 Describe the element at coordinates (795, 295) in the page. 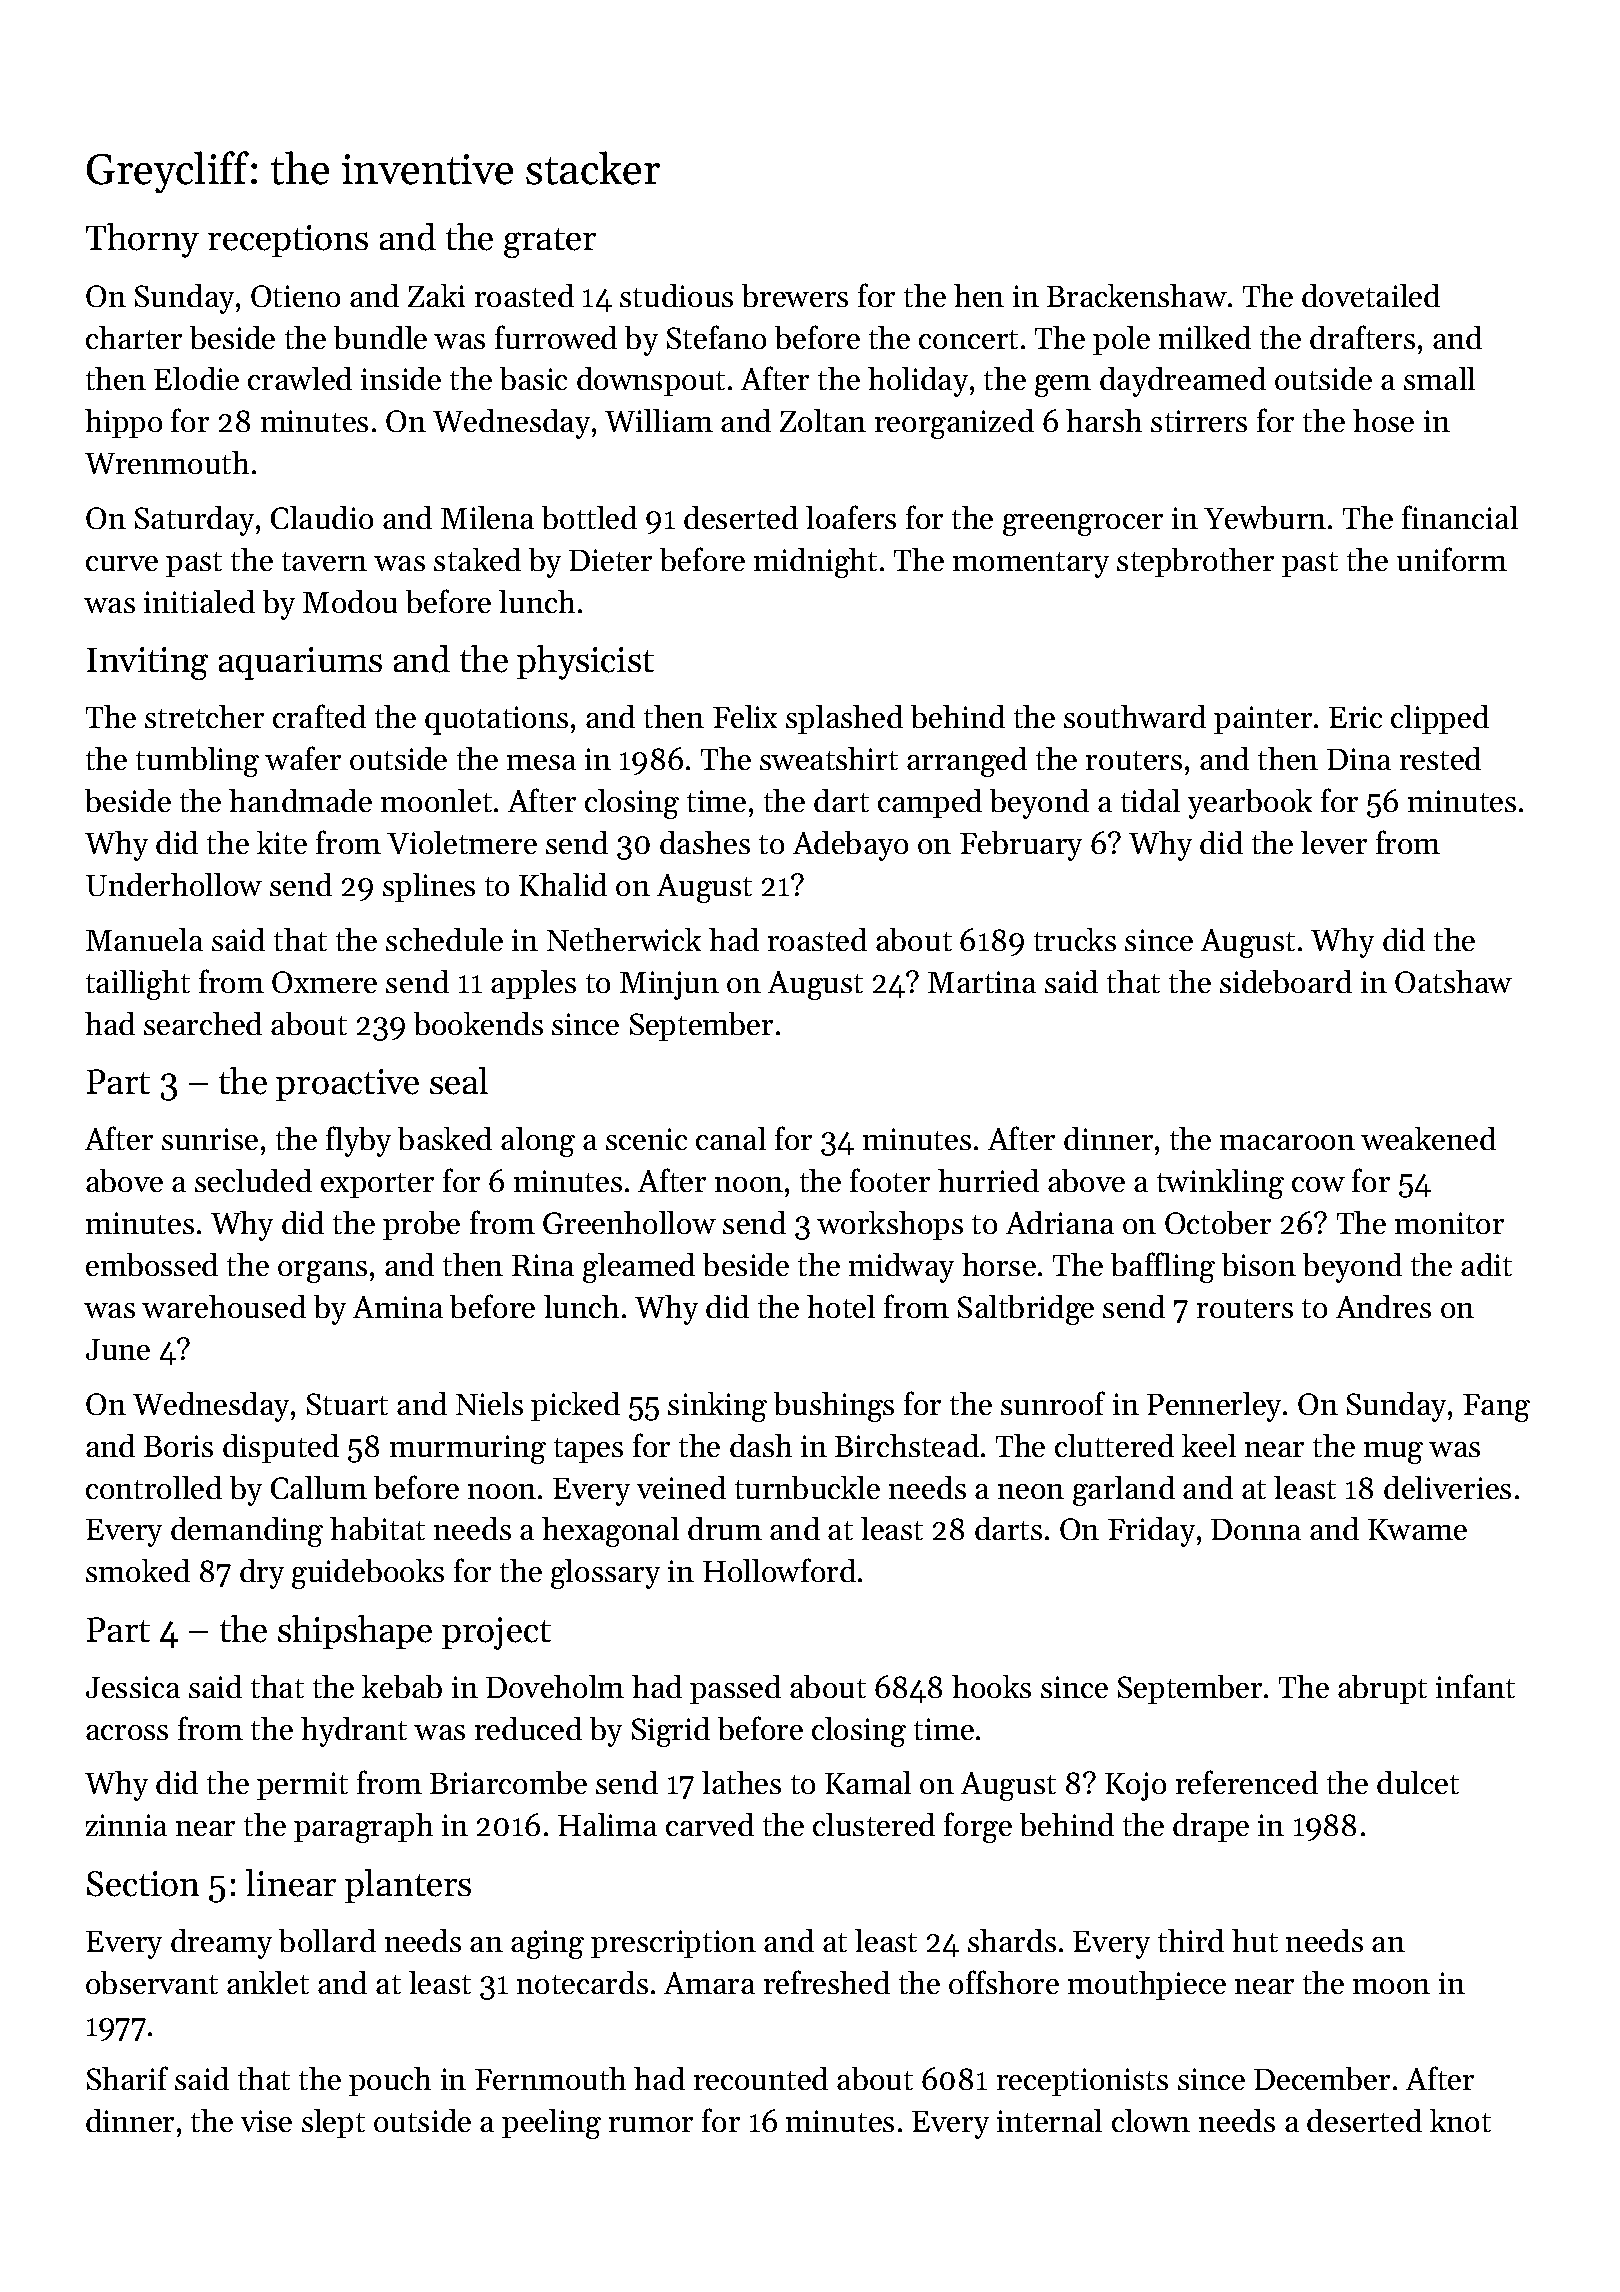

I see `brewers` at that location.
